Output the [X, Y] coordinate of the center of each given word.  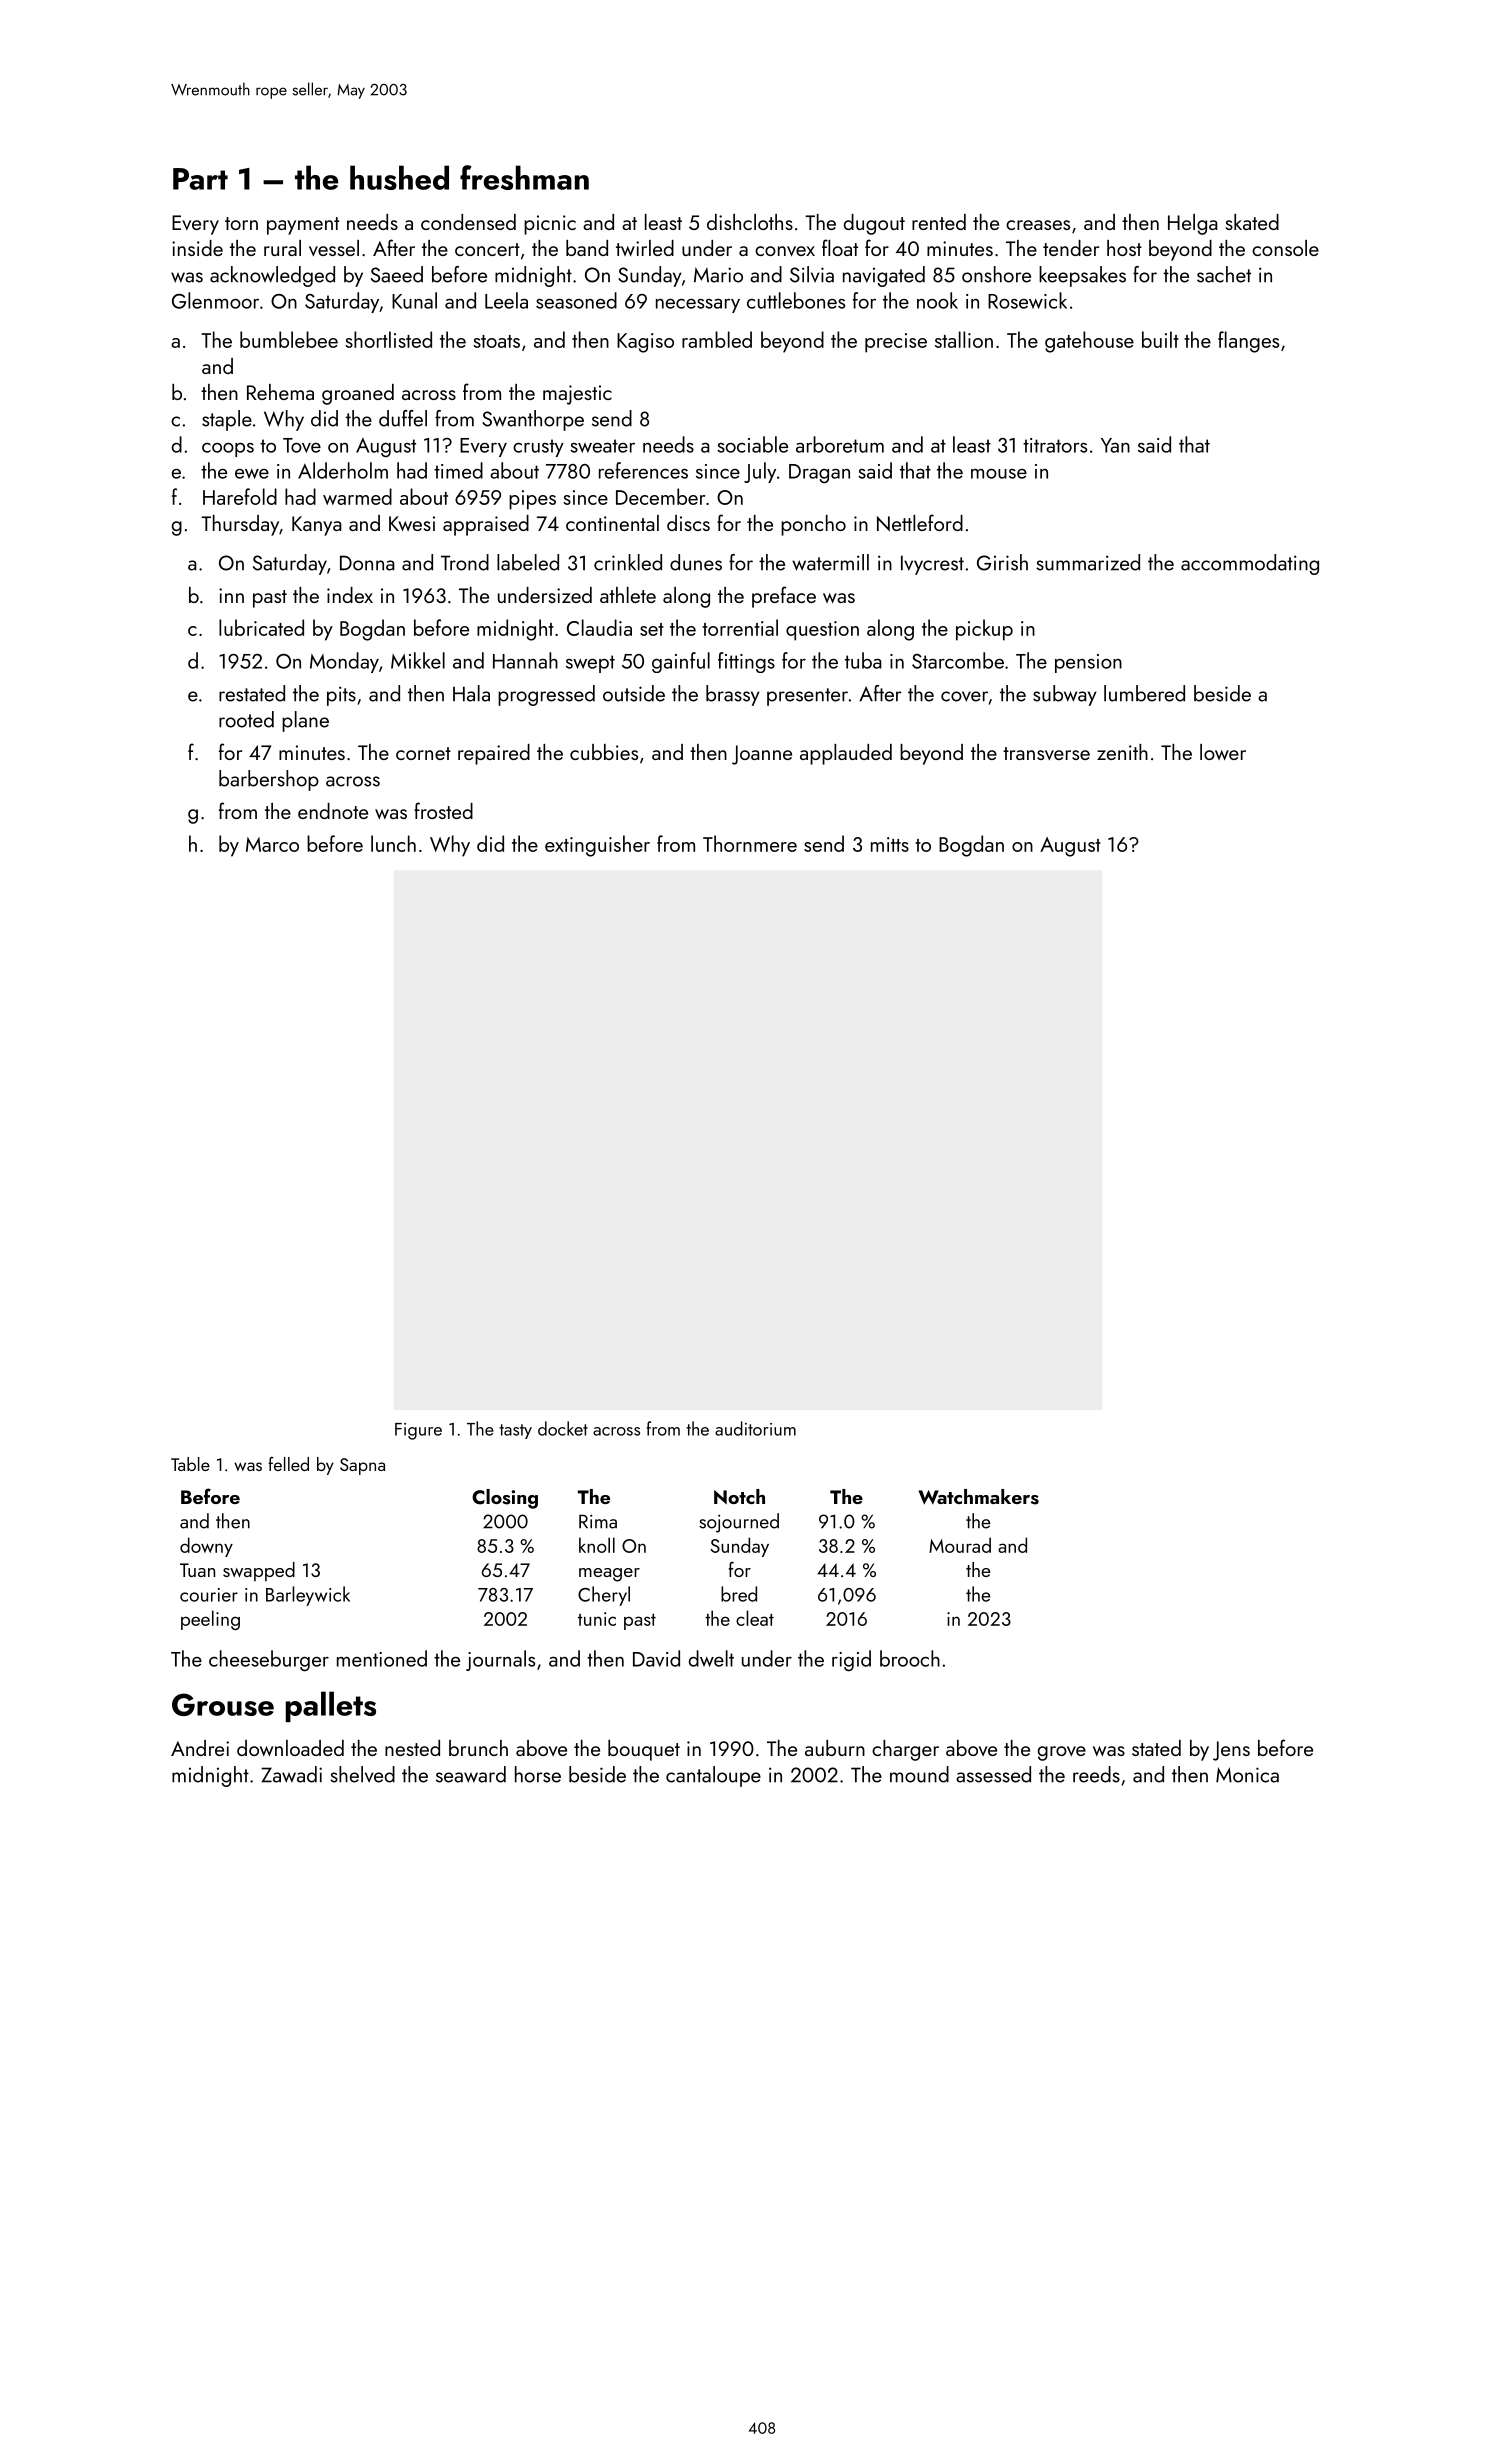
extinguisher [597, 846]
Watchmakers [978, 1497]
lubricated [261, 627]
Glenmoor [215, 300]
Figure [418, 1431]
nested [412, 1748]
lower [1223, 752]
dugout [874, 224]
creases [1038, 225]
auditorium [755, 1428]
